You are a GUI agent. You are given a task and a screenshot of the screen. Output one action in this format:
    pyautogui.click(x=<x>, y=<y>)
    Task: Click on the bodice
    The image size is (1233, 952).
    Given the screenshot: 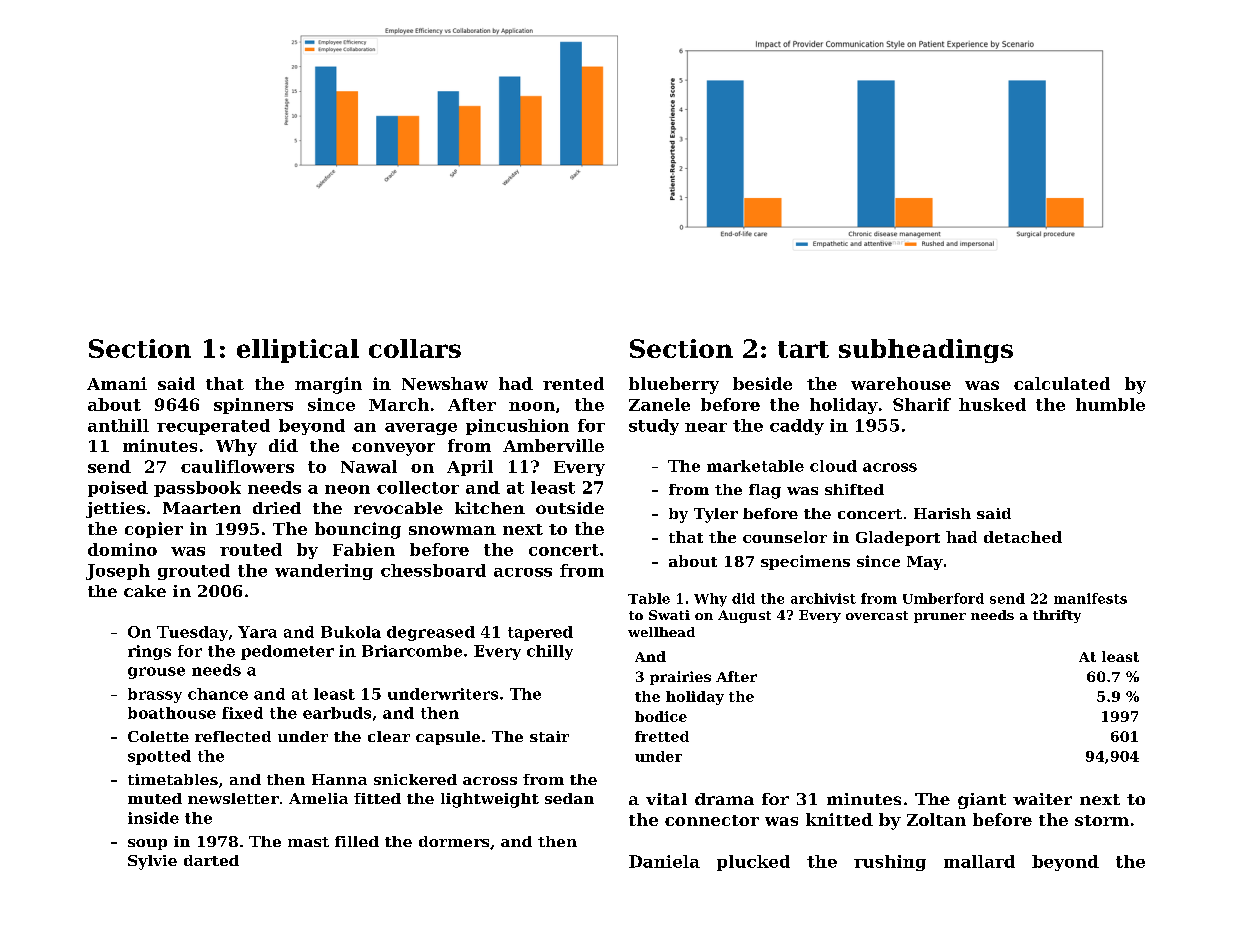 What is the action you would take?
    pyautogui.click(x=661, y=716)
